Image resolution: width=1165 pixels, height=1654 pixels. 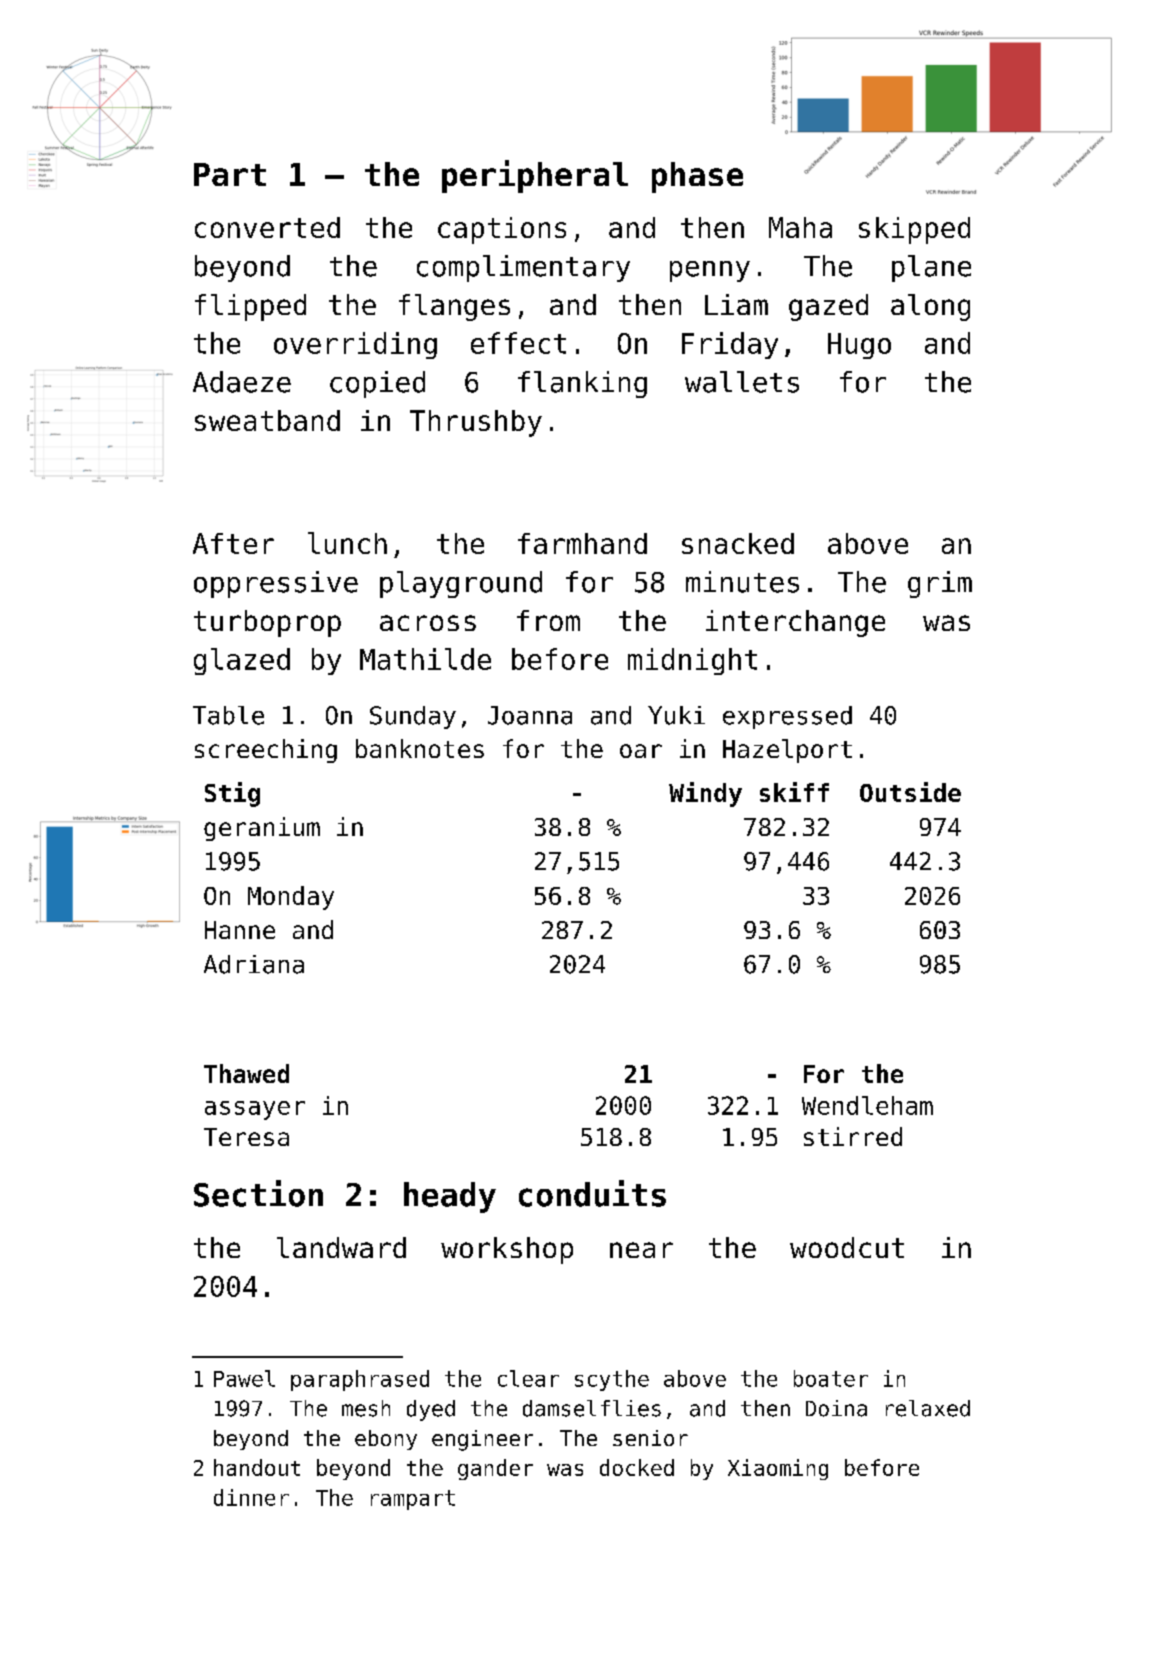 I want to click on Outside, so click(x=910, y=792).
